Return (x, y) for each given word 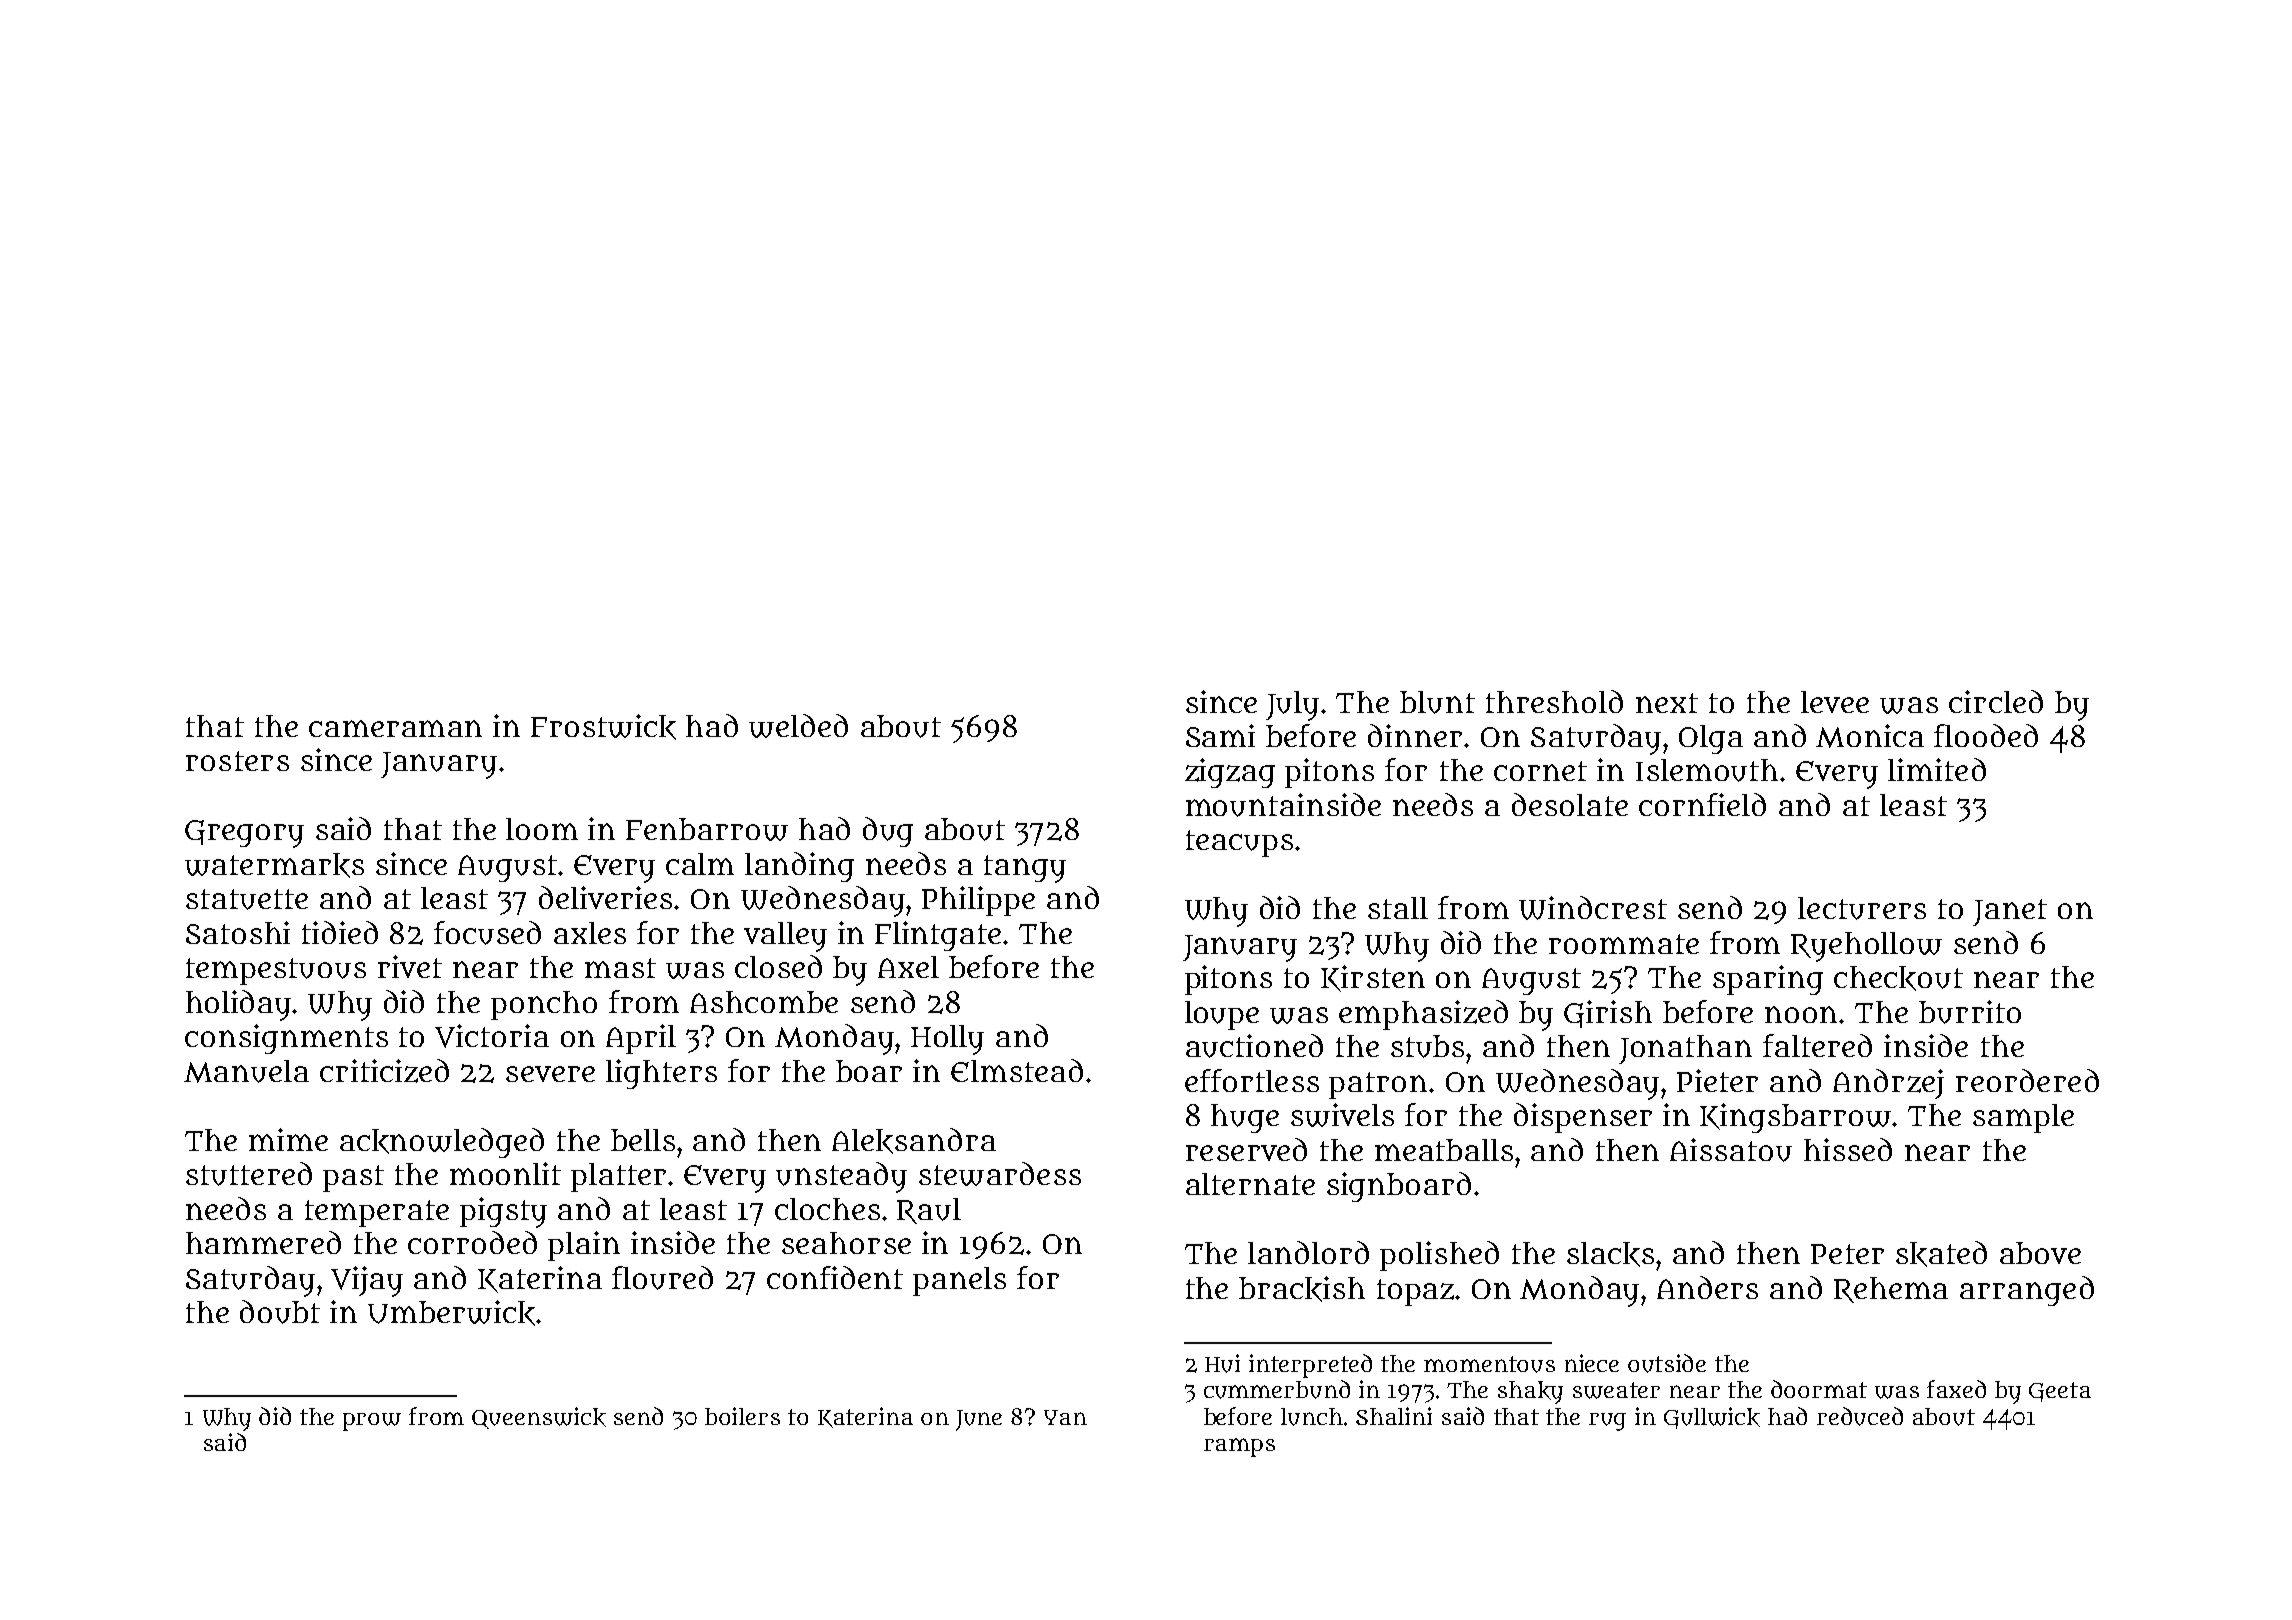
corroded (472, 1242)
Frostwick (603, 727)
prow (372, 1422)
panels (959, 1281)
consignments (286, 1039)
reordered (2027, 1080)
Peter (1847, 1254)
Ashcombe (764, 1002)
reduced (1860, 1416)
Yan (1065, 1417)
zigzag (1230, 773)
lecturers (1862, 908)
